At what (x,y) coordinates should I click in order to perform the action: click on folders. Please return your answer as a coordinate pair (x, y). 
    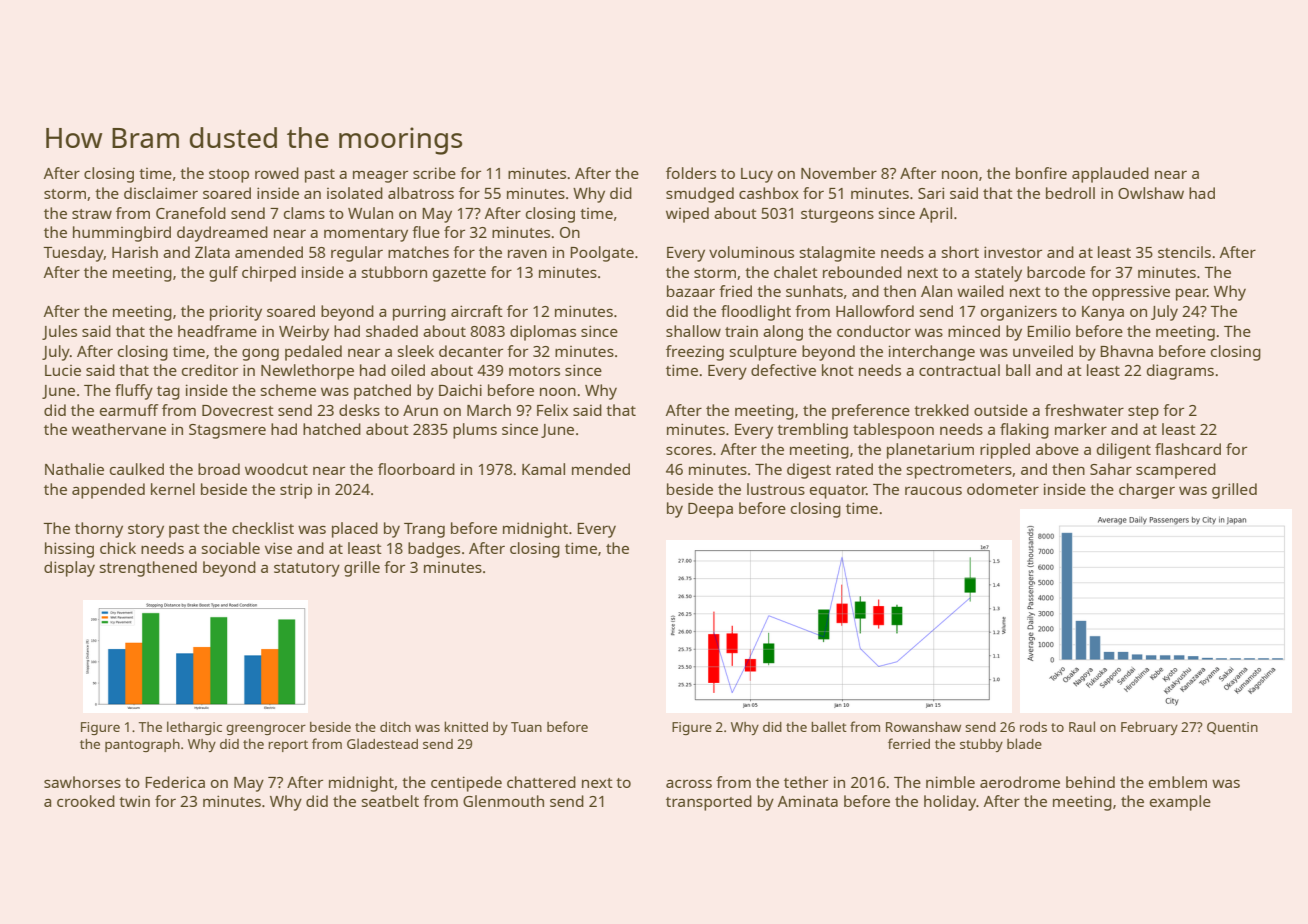
    Looking at the image, I should click on (691, 173).
